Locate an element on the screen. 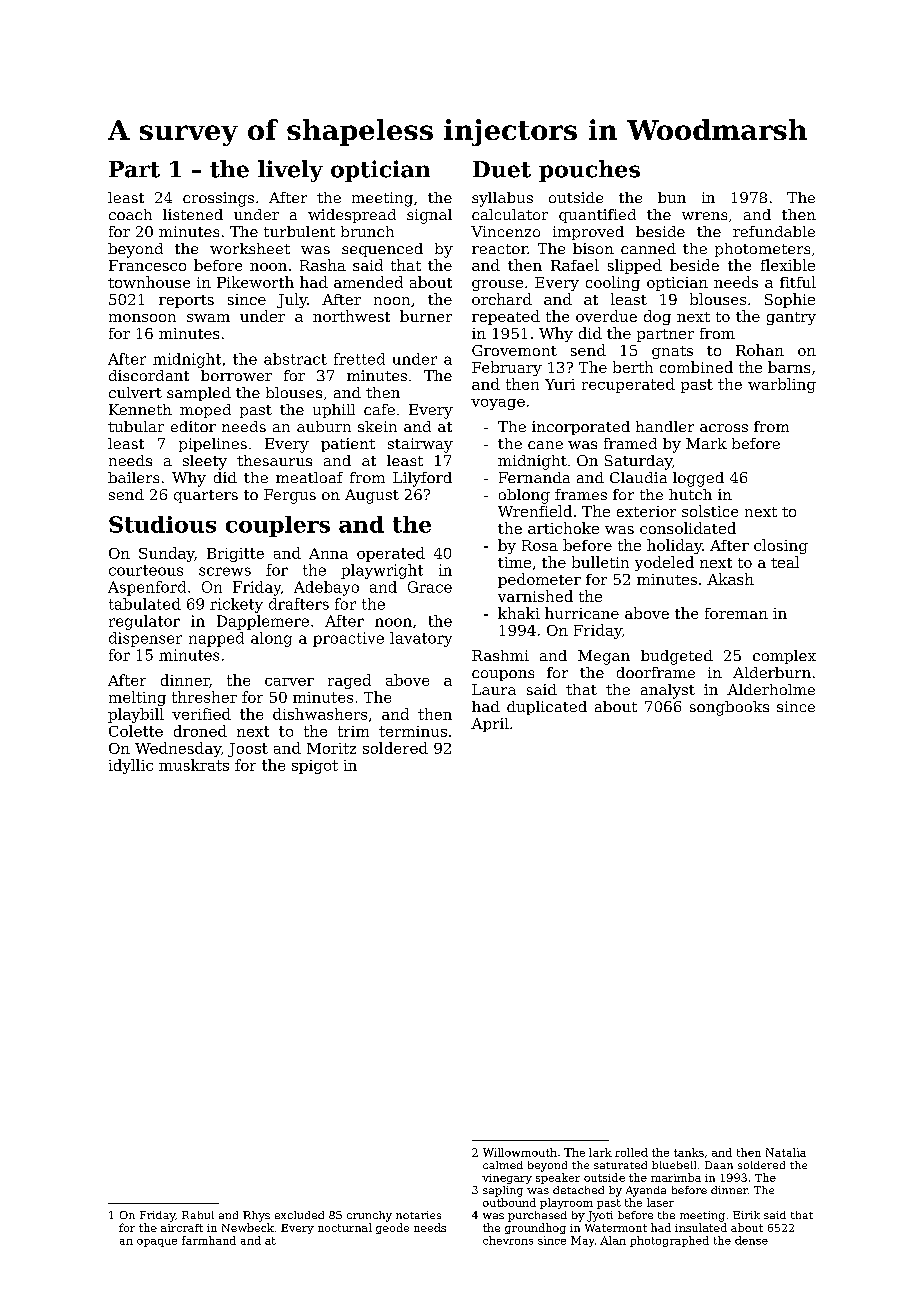 This screenshot has width=924, height=1308. farmhand is located at coordinates (209, 1240).
